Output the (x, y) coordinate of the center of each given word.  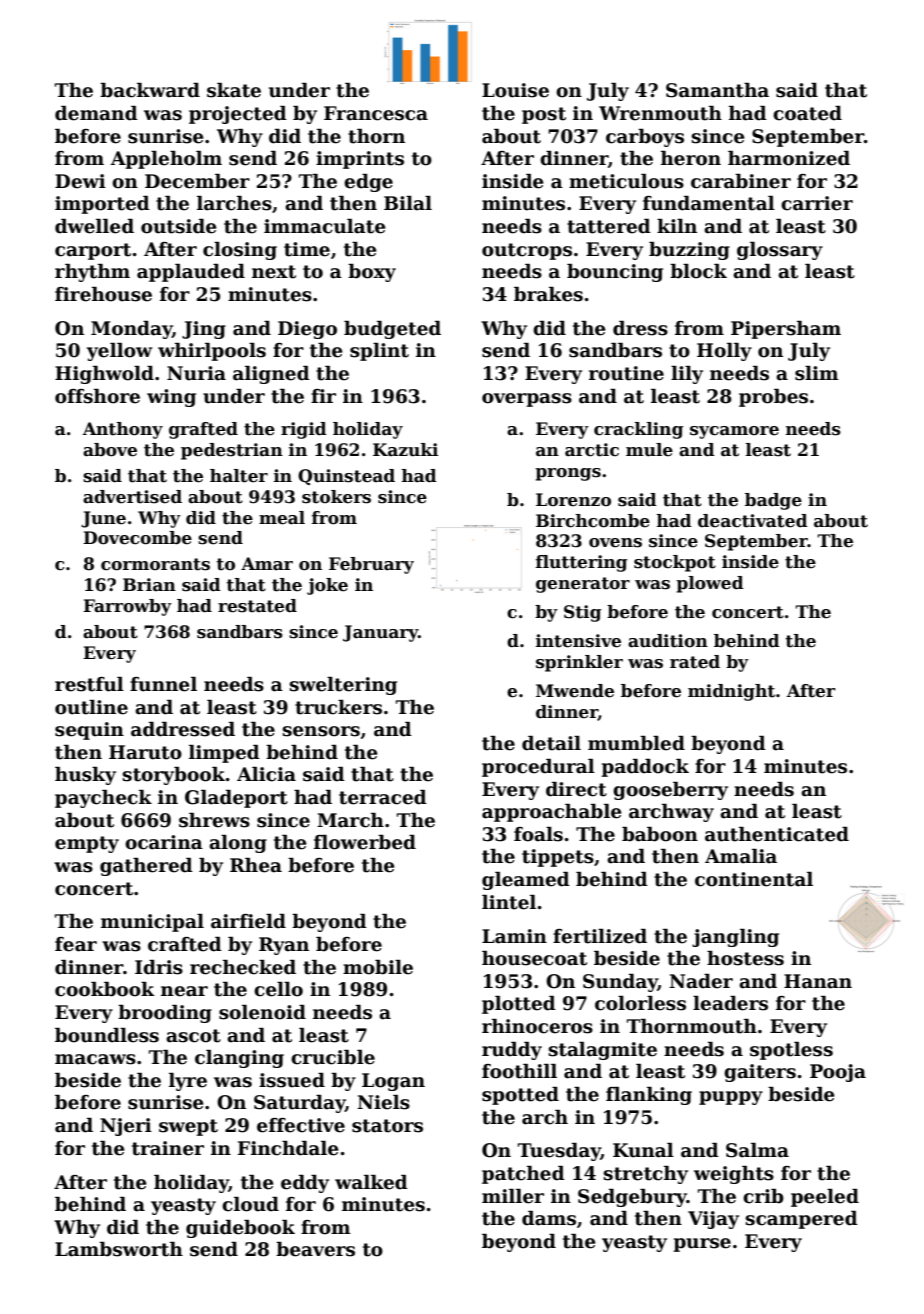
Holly (724, 352)
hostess (745, 958)
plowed (710, 584)
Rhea (256, 865)
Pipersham (786, 330)
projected (238, 115)
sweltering (343, 686)
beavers (315, 1249)
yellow (119, 352)
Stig (582, 613)
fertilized (600, 936)
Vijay (713, 1220)
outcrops (527, 251)
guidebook (240, 1229)
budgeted (392, 330)
